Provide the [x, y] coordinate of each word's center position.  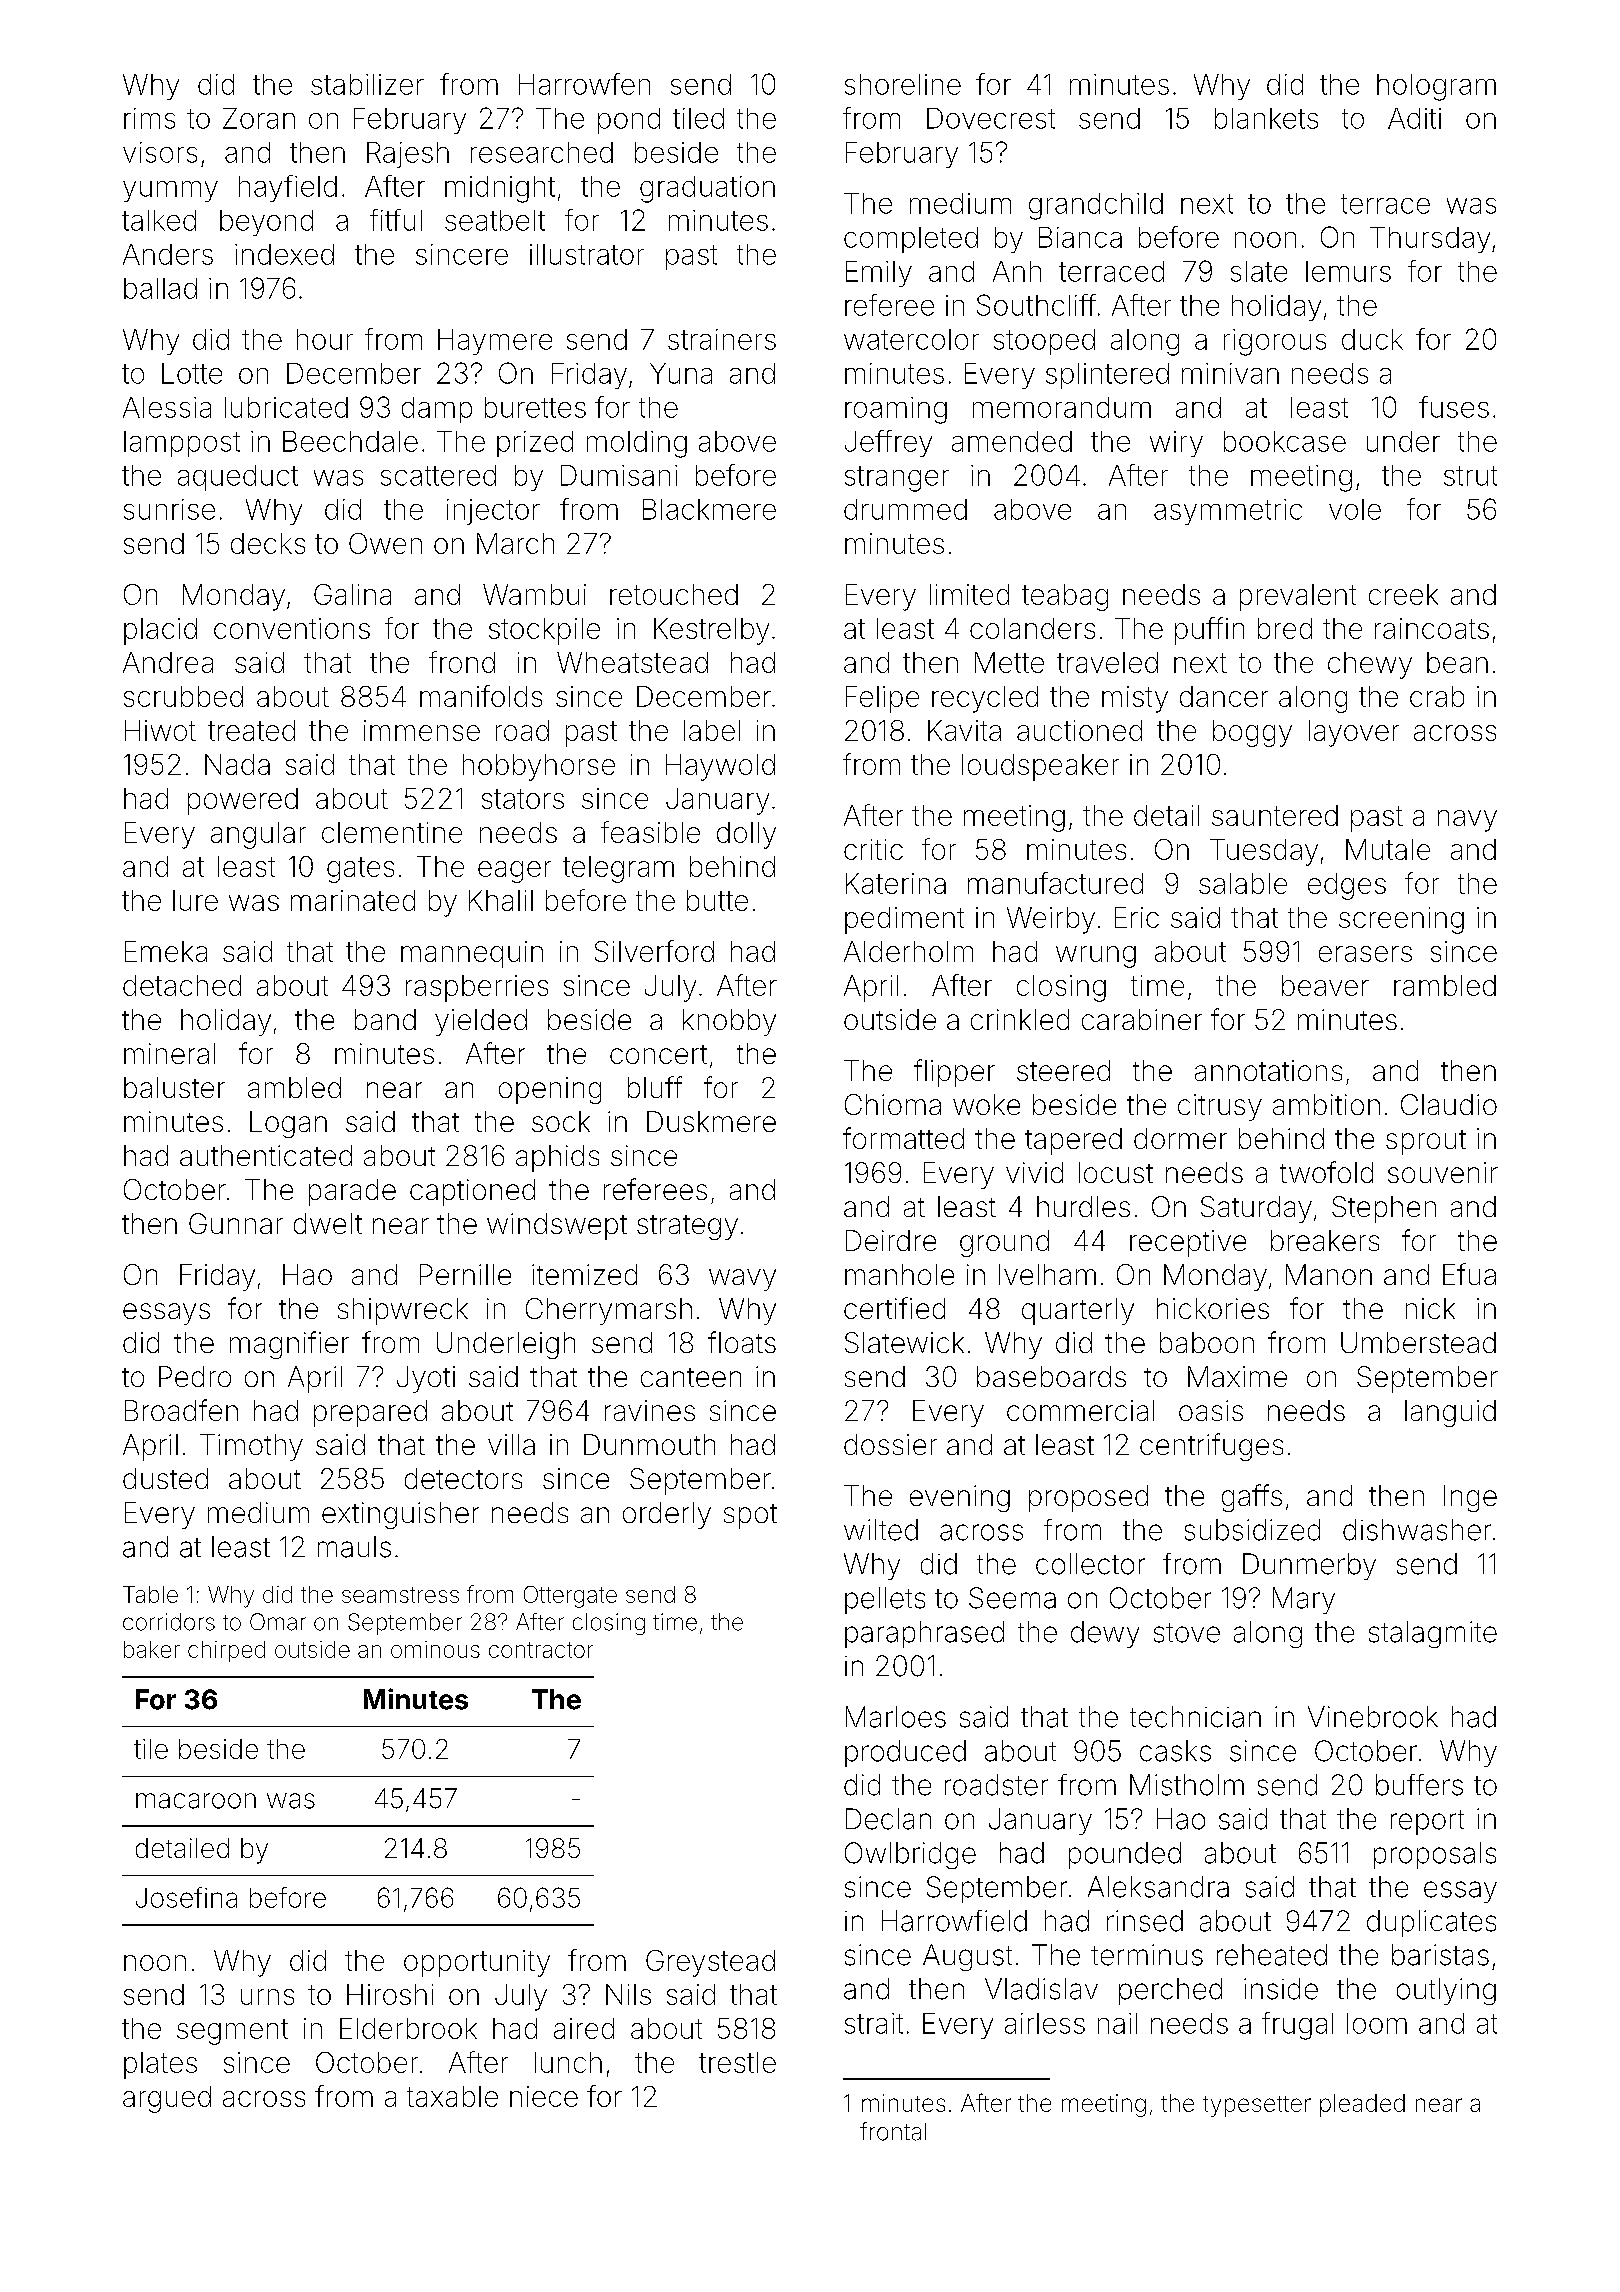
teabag [1065, 597]
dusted [165, 1478]
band [385, 1019]
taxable [452, 2096]
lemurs [1348, 271]
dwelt [328, 1223]
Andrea [168, 662]
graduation [707, 189]
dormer [1180, 1138]
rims [149, 118]
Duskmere [711, 1121]
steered [1063, 1070]
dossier [890, 1444]
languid [1450, 1413]
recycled [985, 699]
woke [986, 1104]
